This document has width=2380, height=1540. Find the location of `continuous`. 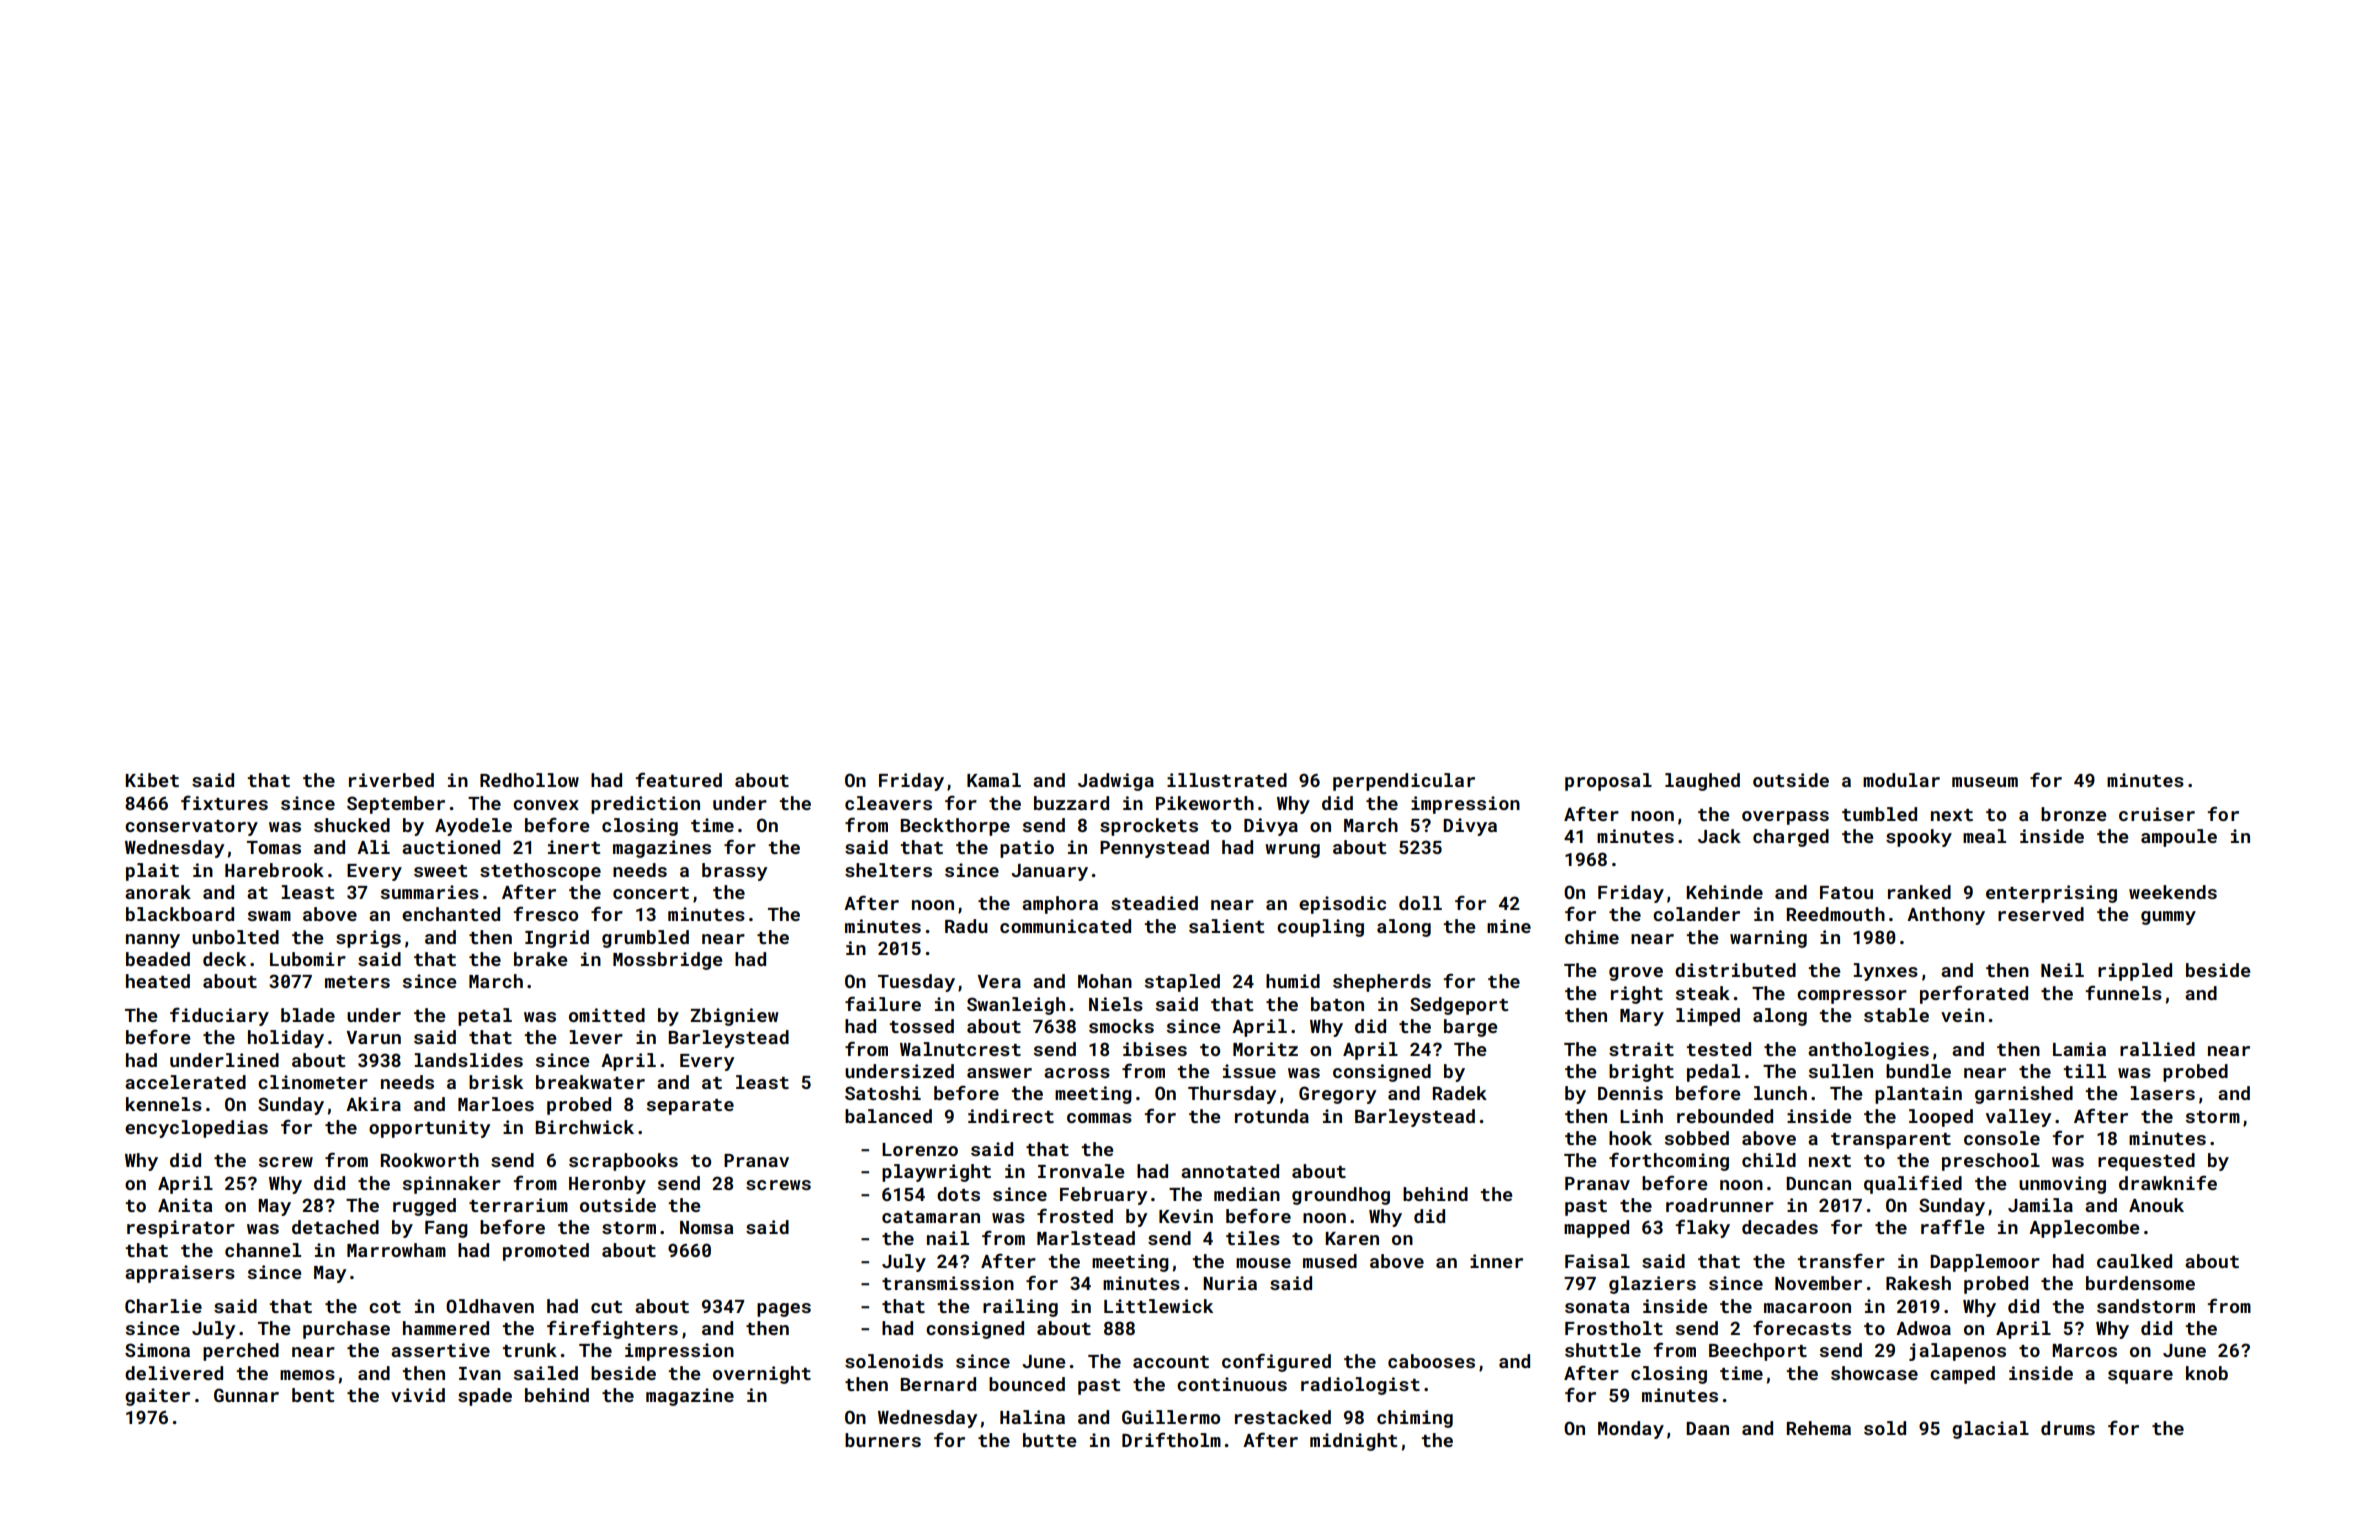

continuous is located at coordinates (1232, 1384).
